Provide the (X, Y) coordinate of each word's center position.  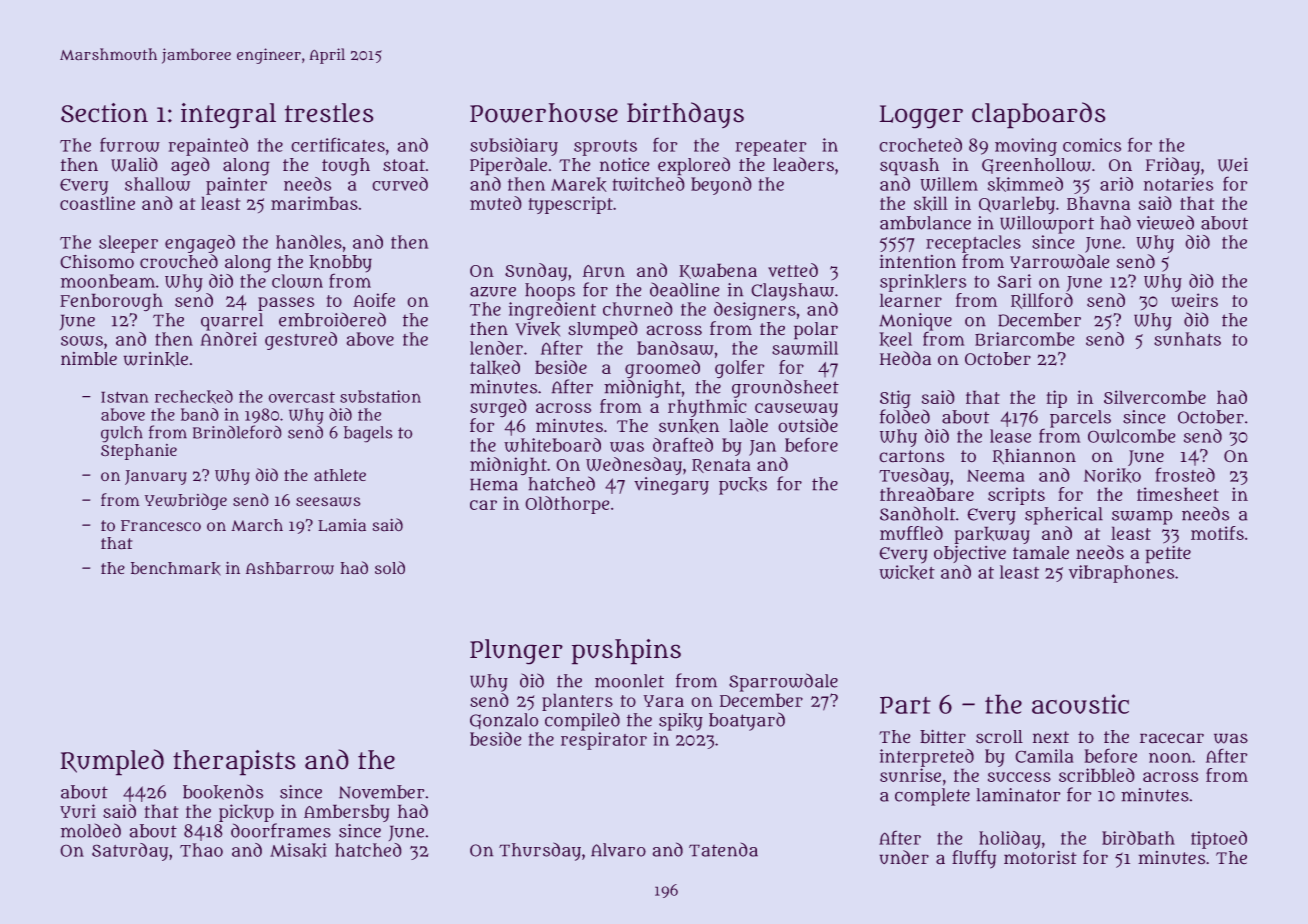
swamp (1142, 517)
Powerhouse (544, 113)
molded (91, 830)
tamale (1041, 552)
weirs (1194, 300)
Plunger (516, 651)
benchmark (176, 569)
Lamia (342, 525)
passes (286, 304)
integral (228, 115)
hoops (550, 292)
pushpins (626, 651)
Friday (1173, 166)
